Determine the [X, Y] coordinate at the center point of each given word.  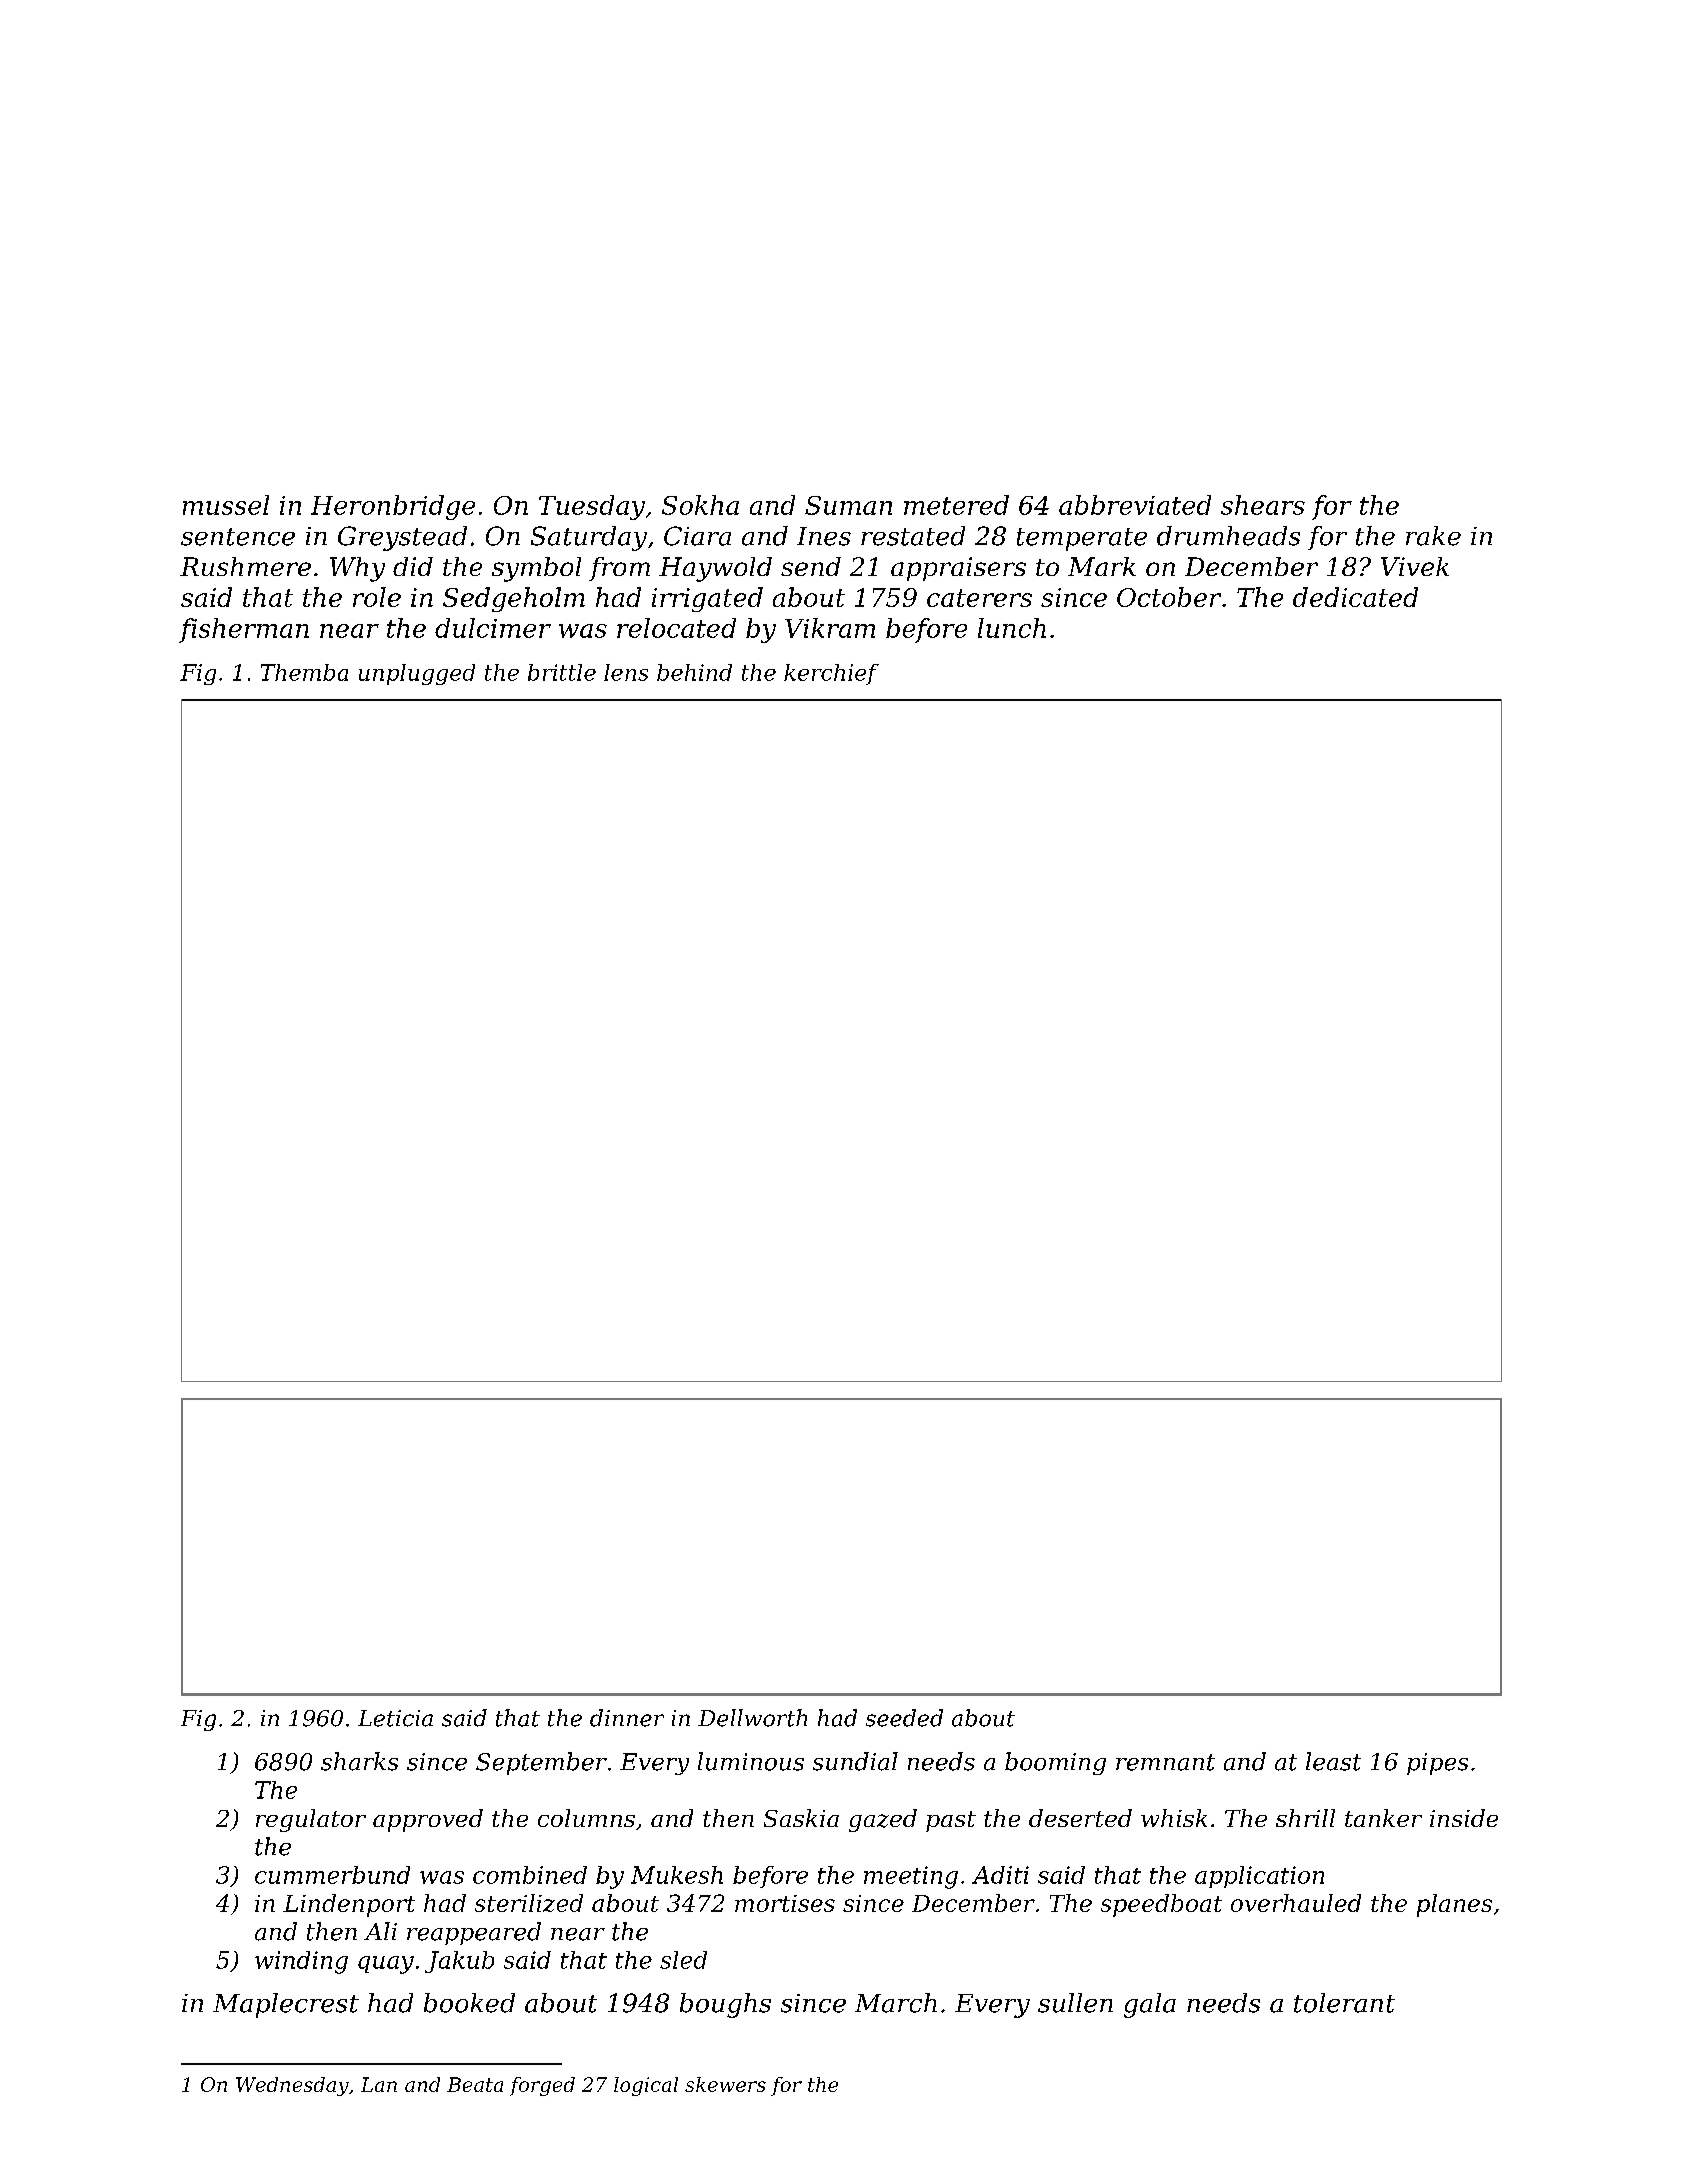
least [1333, 1761]
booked [469, 2003]
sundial [855, 1761]
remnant [1165, 1762]
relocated [676, 628]
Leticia [395, 1718]
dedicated [1355, 597]
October [1169, 597]
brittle [562, 672]
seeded [904, 1718]
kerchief [831, 674]
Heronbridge [393, 507]
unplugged [417, 674]
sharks [359, 1761]
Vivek [1415, 566]
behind [694, 672]
